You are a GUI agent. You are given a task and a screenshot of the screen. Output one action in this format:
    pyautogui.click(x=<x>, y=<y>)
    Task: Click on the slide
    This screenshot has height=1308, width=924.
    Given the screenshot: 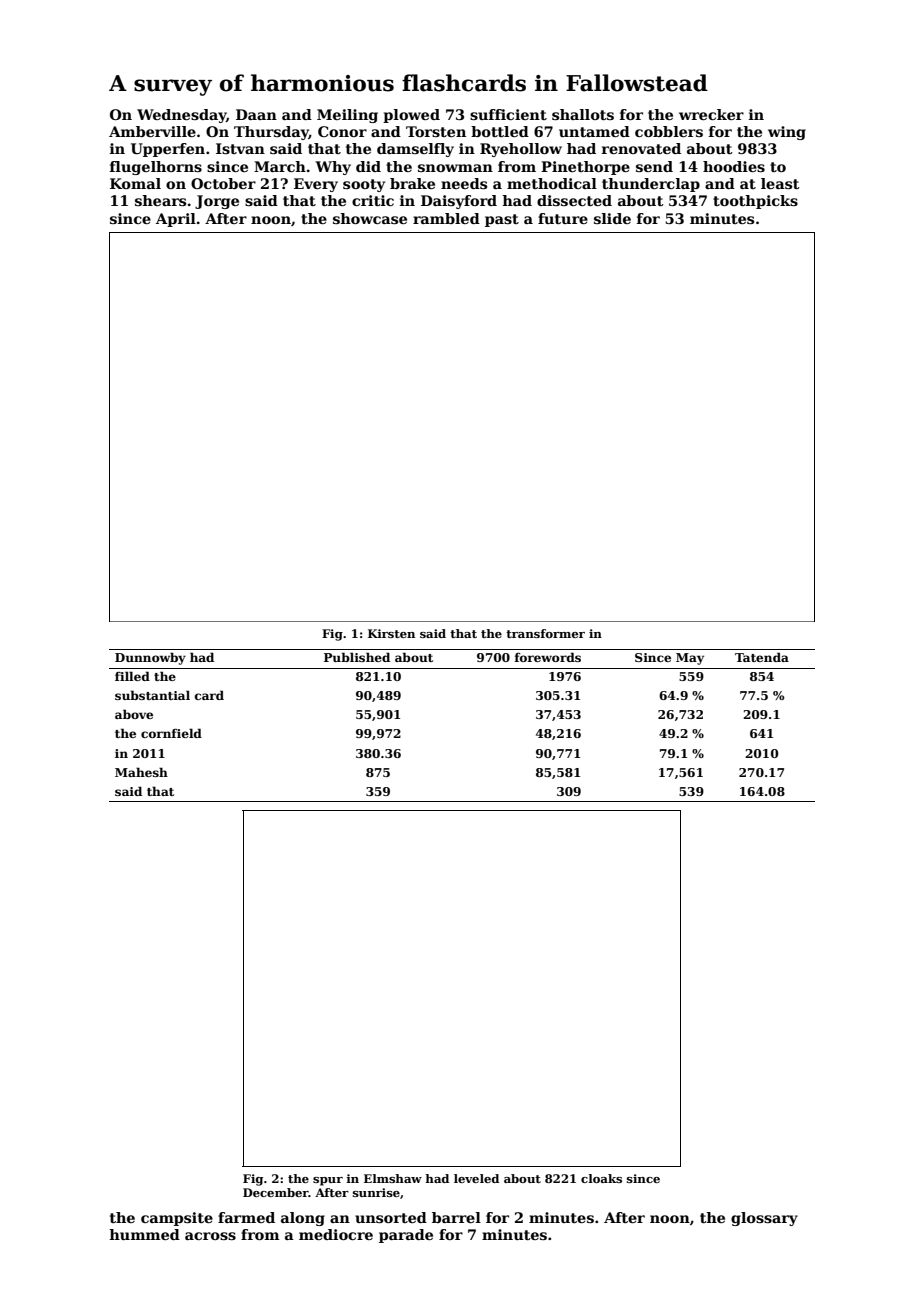 What is the action you would take?
    pyautogui.click(x=612, y=218)
